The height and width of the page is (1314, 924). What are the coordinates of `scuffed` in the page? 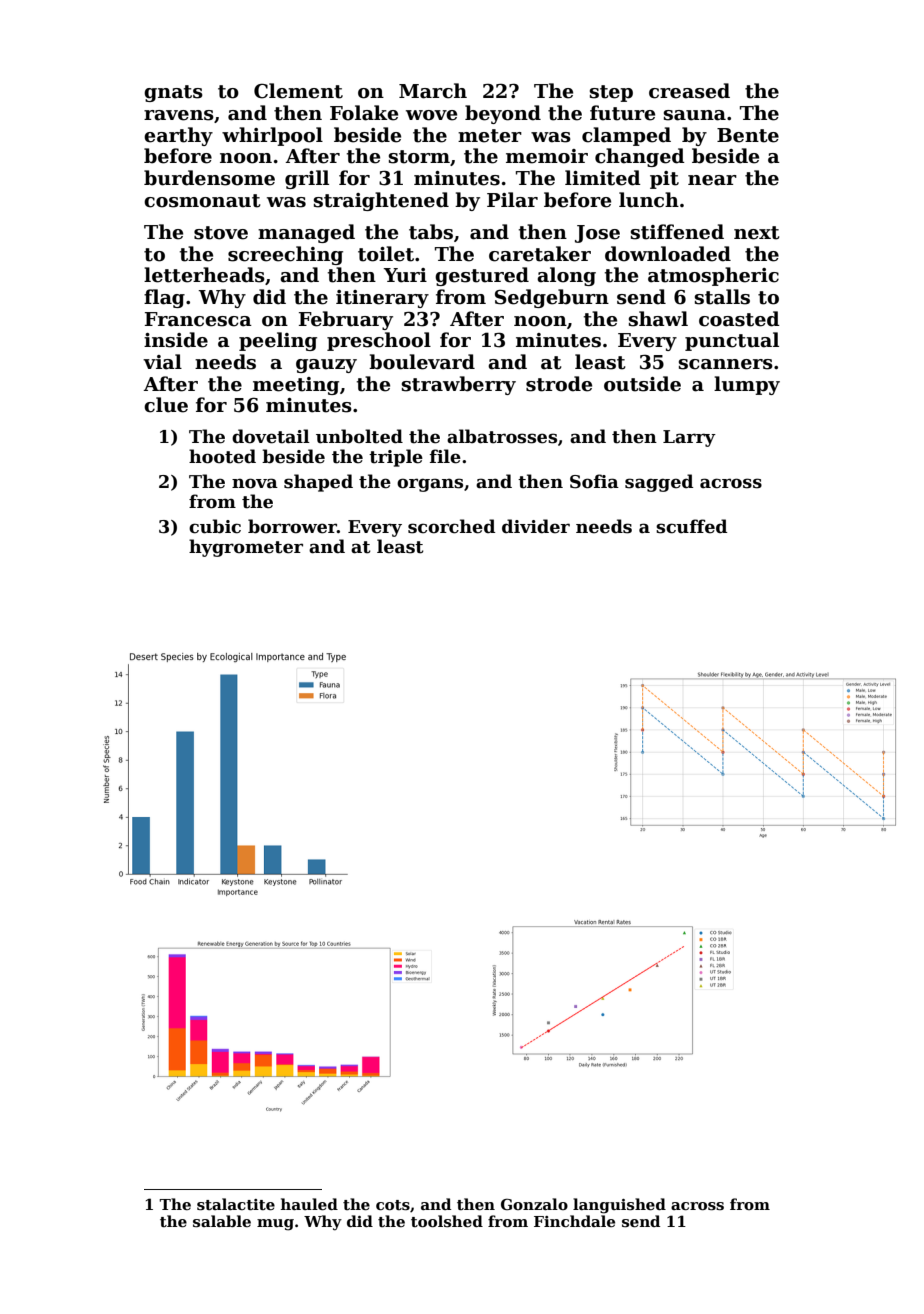 It's located at (691, 526).
